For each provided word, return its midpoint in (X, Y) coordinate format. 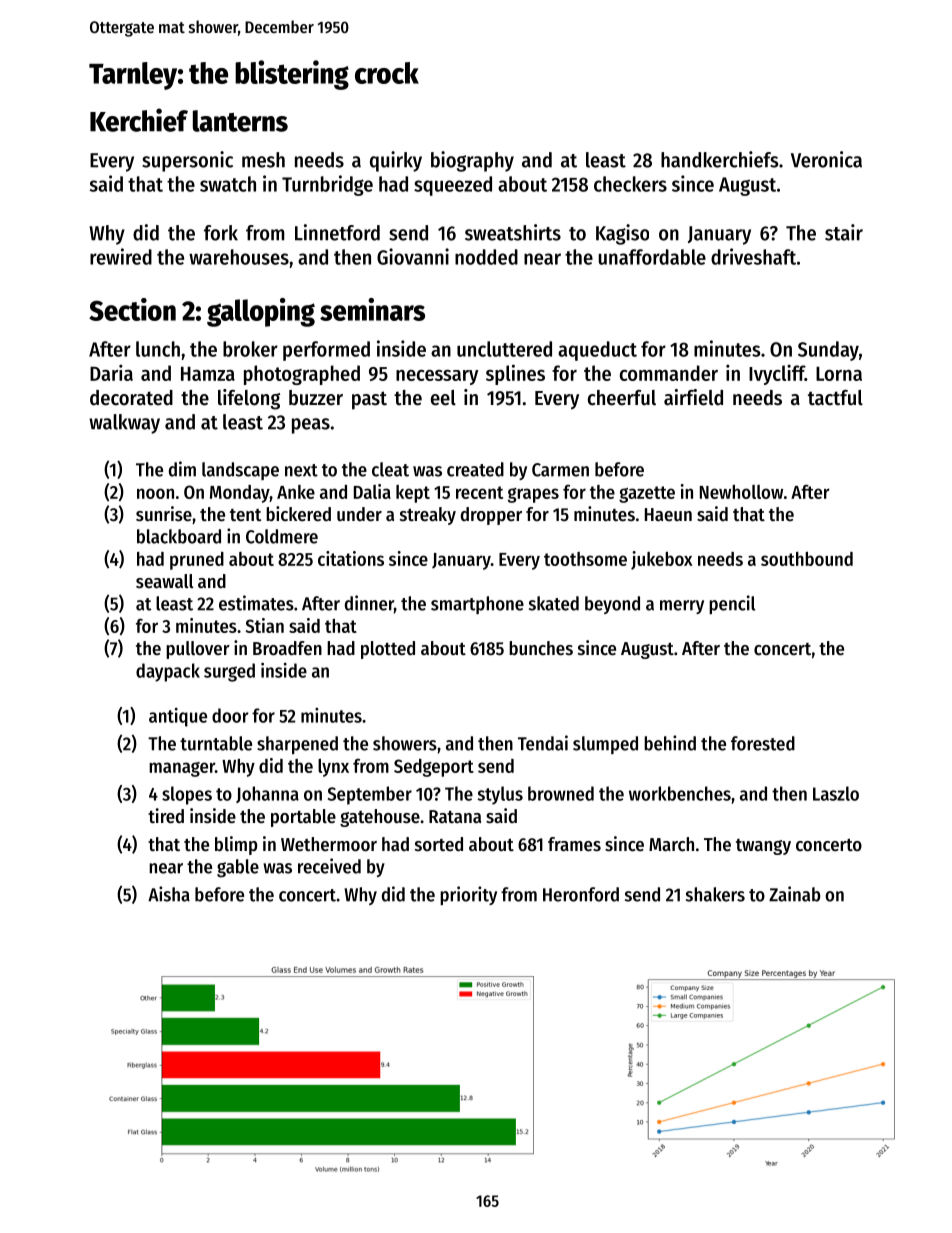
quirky (396, 161)
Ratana (455, 816)
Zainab (794, 894)
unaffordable (652, 257)
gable (238, 868)
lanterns (240, 121)
